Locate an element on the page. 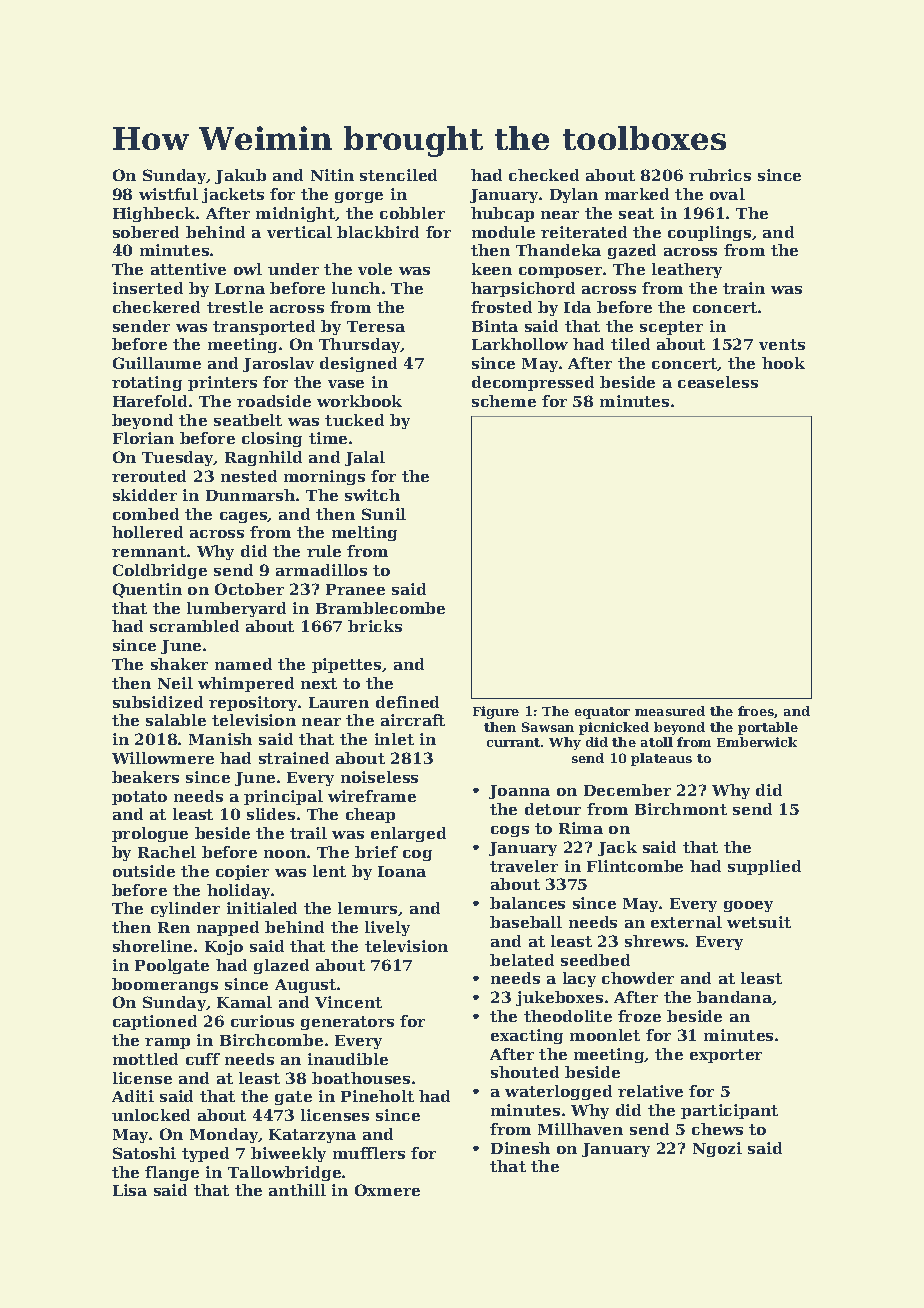 This page has width=924, height=1308. anthill is located at coordinates (297, 1190).
